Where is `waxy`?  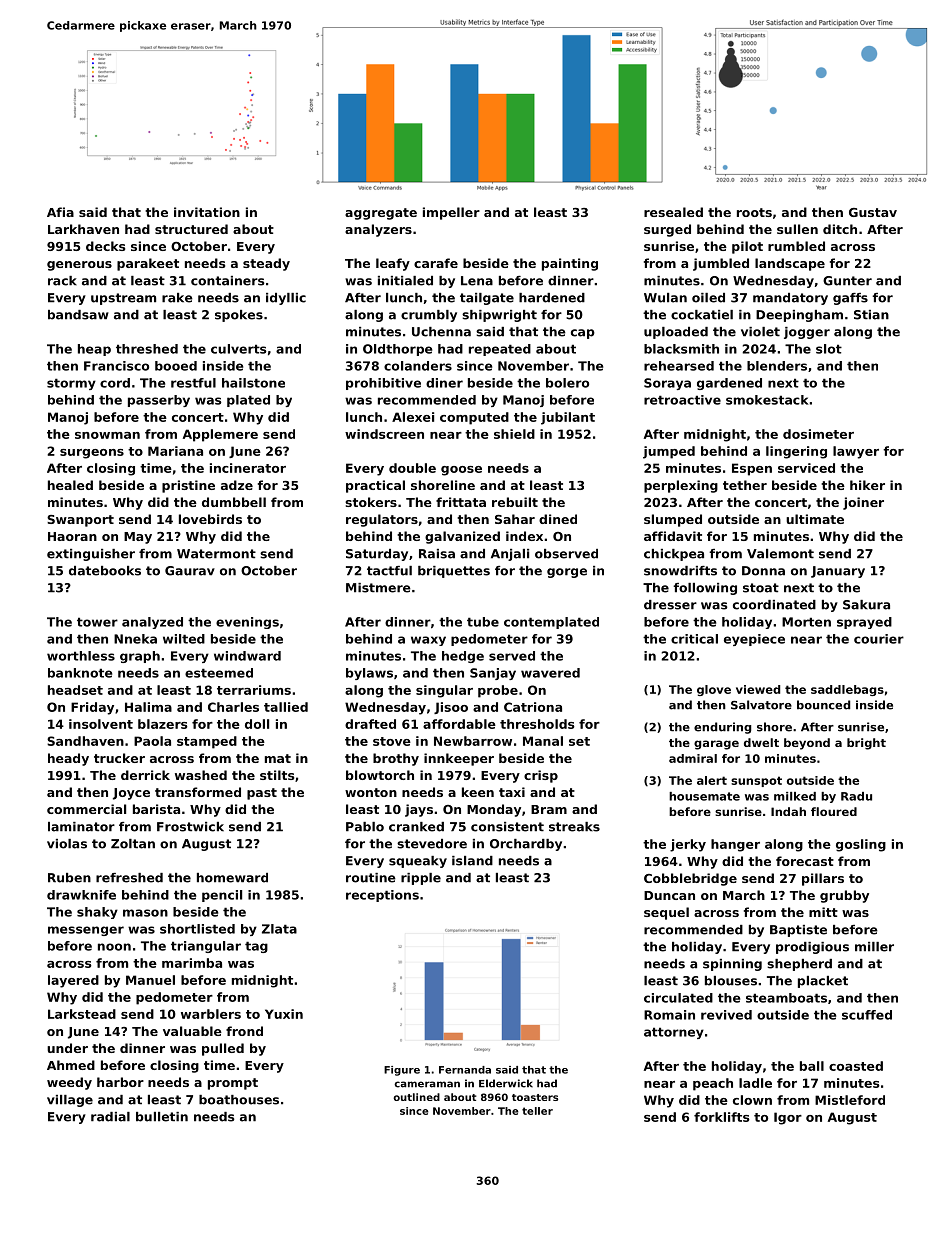 waxy is located at coordinates (428, 641).
